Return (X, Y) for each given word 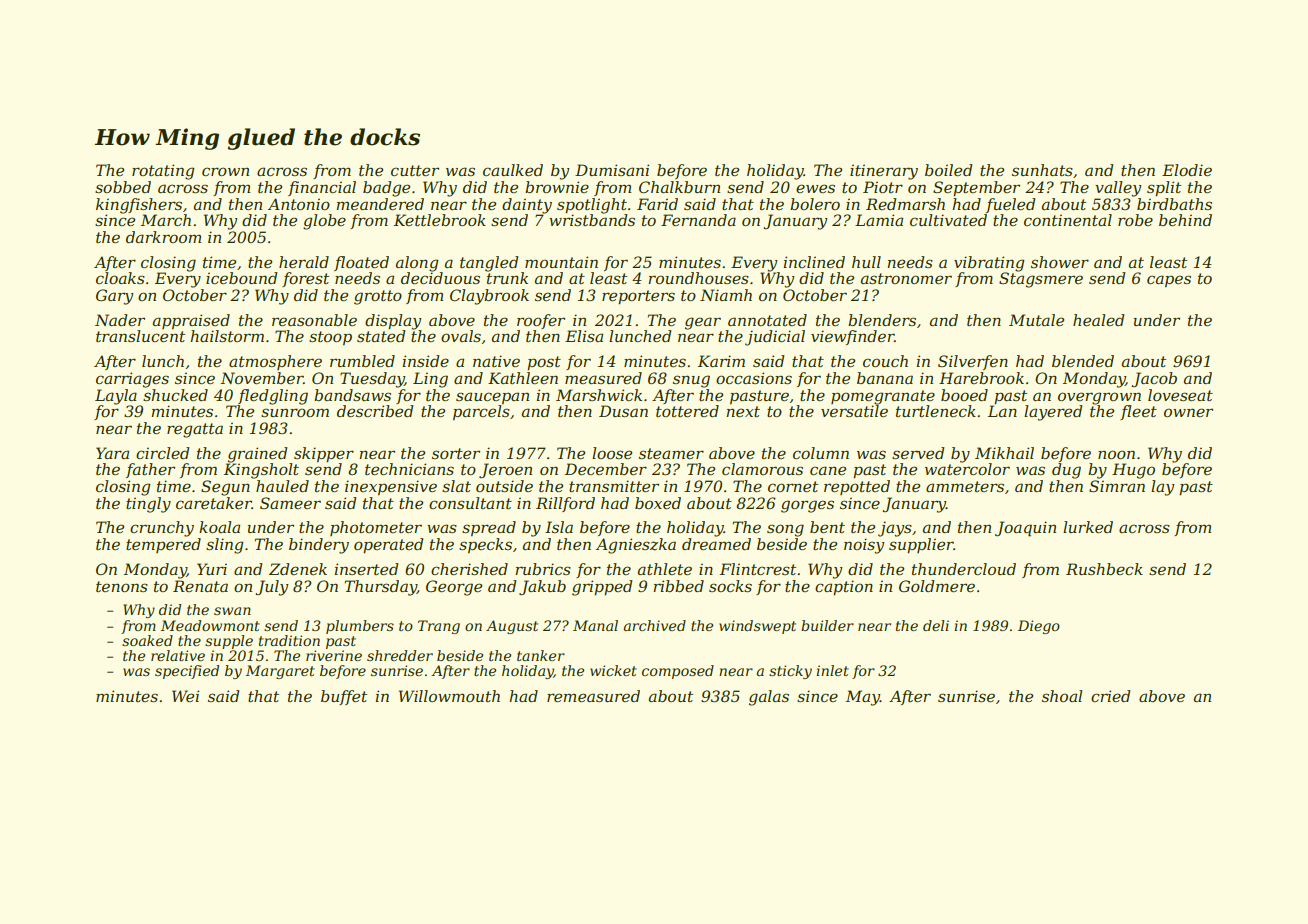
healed (1099, 320)
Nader (120, 320)
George (454, 588)
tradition (289, 640)
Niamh (726, 295)
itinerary (884, 172)
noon (1116, 454)
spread (489, 528)
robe (1135, 220)
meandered (380, 204)
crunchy (162, 529)
